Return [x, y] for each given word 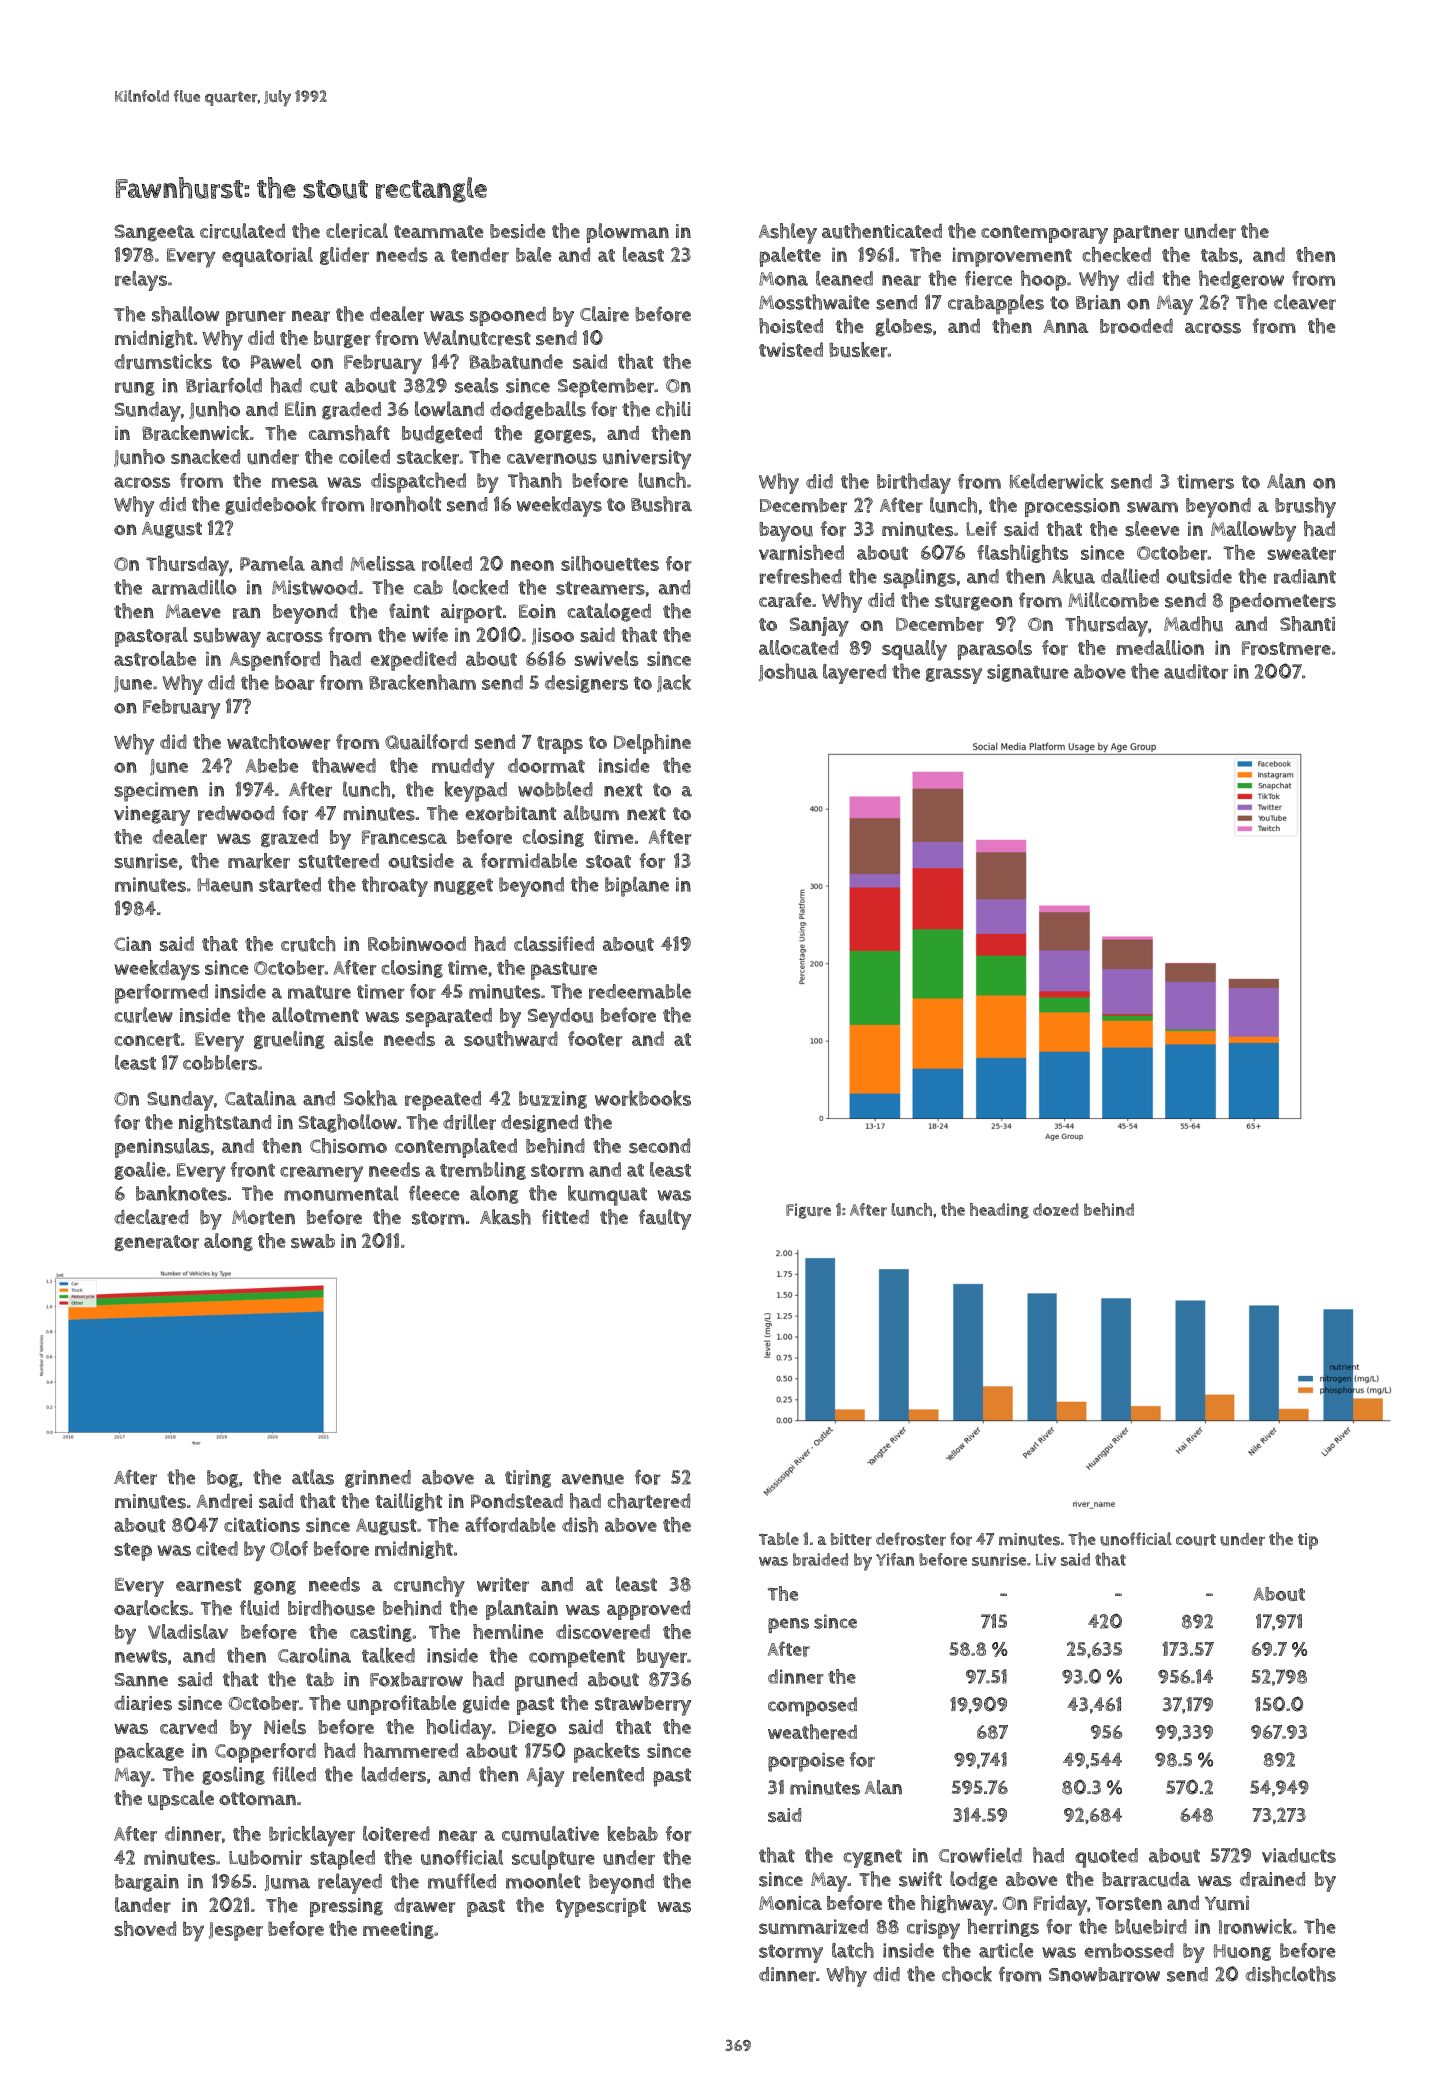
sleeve [1152, 529]
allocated [798, 647]
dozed [1056, 1209]
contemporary [1044, 234]
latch [853, 1950]
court [1196, 1540]
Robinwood [417, 943]
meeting [398, 1930]
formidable [529, 861]
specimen [156, 792]
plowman [627, 233]
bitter [851, 1539]
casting [381, 1633]
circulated [242, 231]
